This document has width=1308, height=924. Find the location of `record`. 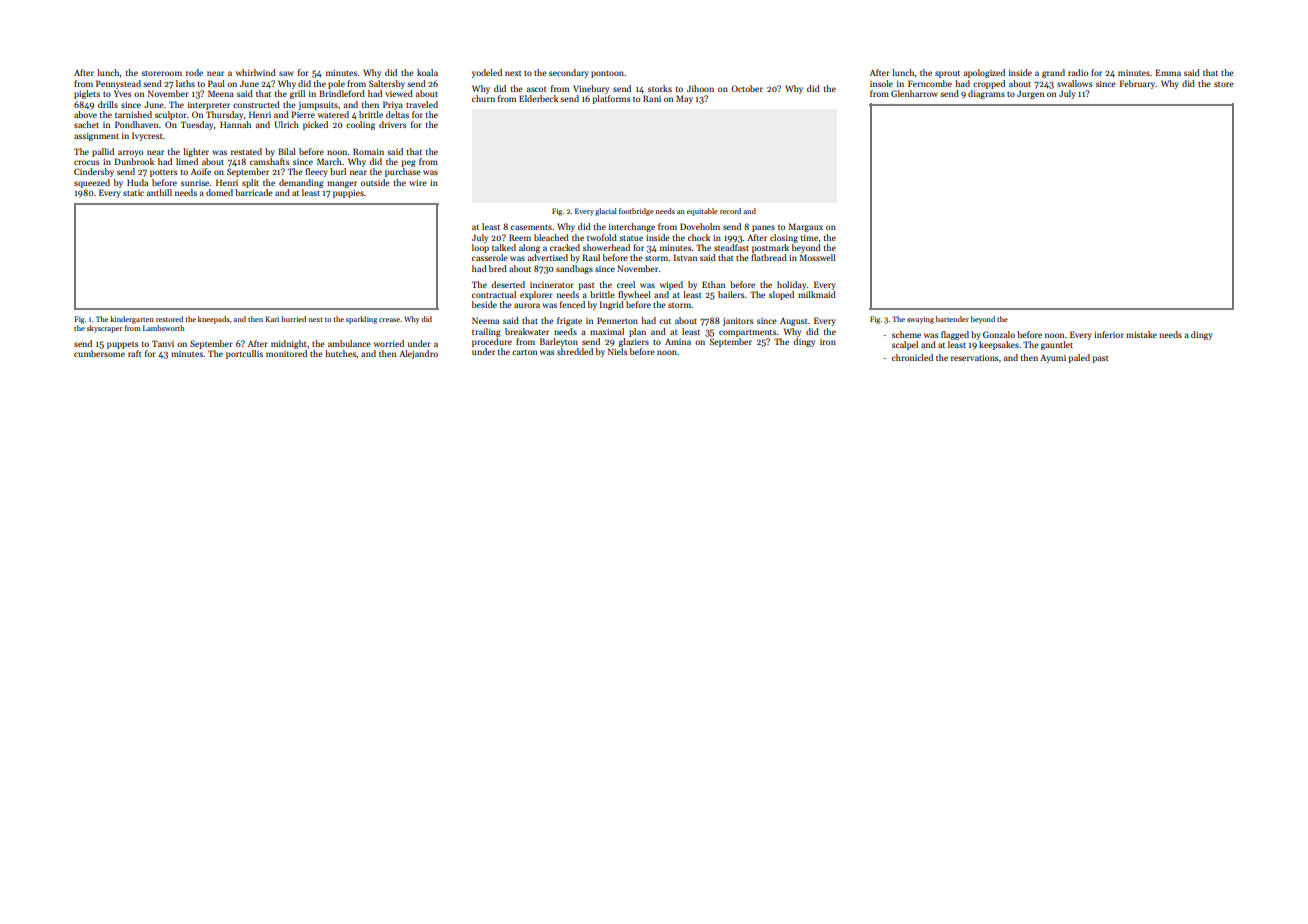

record is located at coordinates (730, 211).
